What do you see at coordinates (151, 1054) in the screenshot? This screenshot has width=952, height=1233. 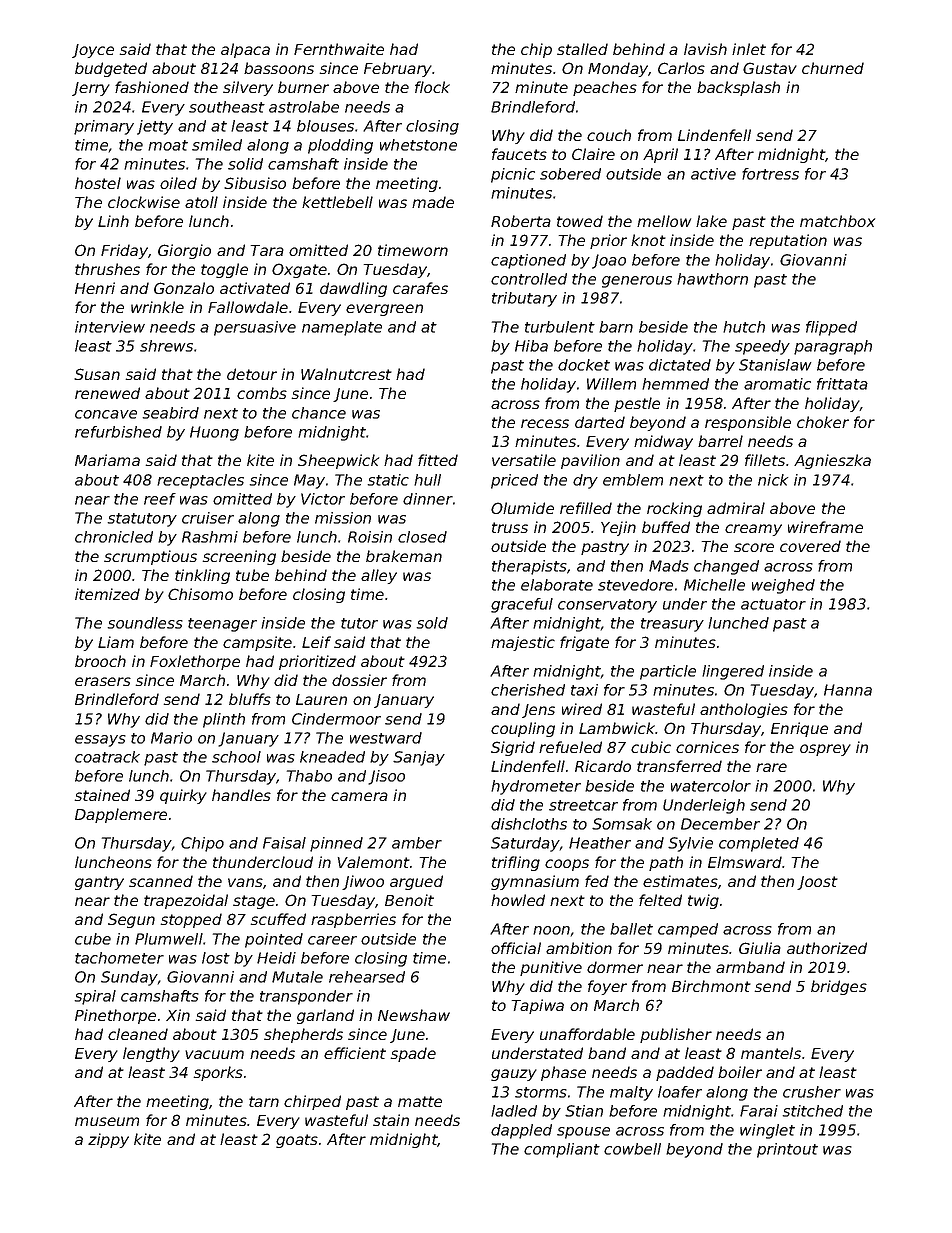 I see `lengthy` at bounding box center [151, 1054].
